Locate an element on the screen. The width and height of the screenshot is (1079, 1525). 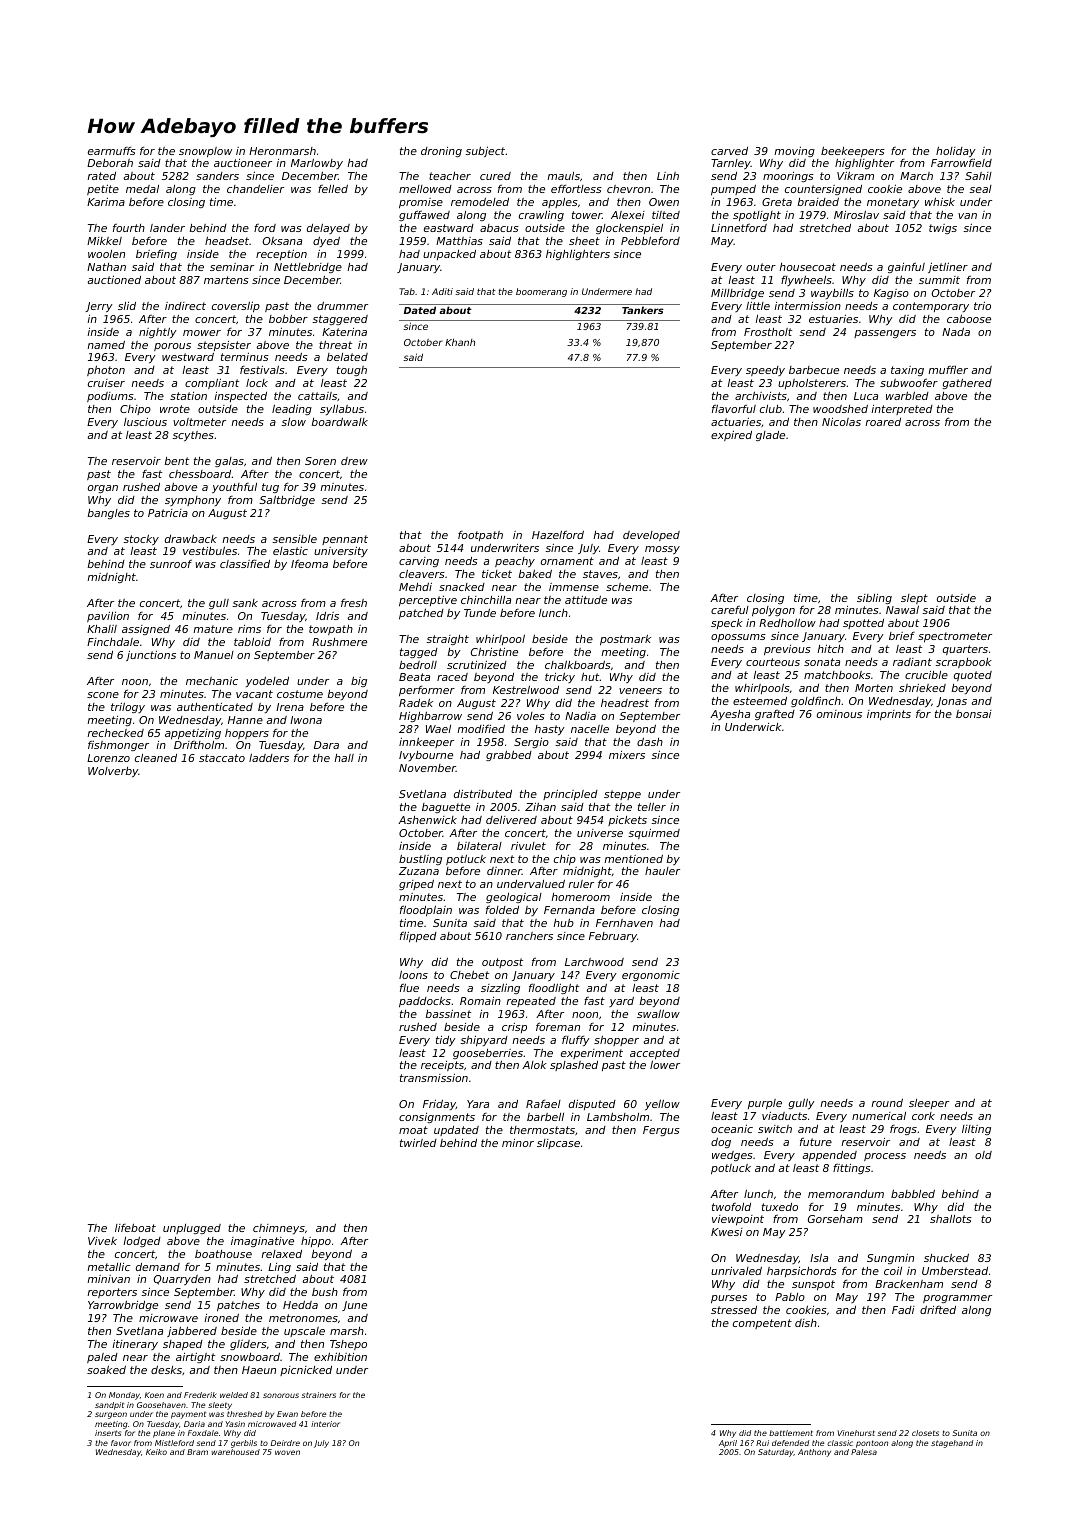
staccato is located at coordinates (222, 758).
